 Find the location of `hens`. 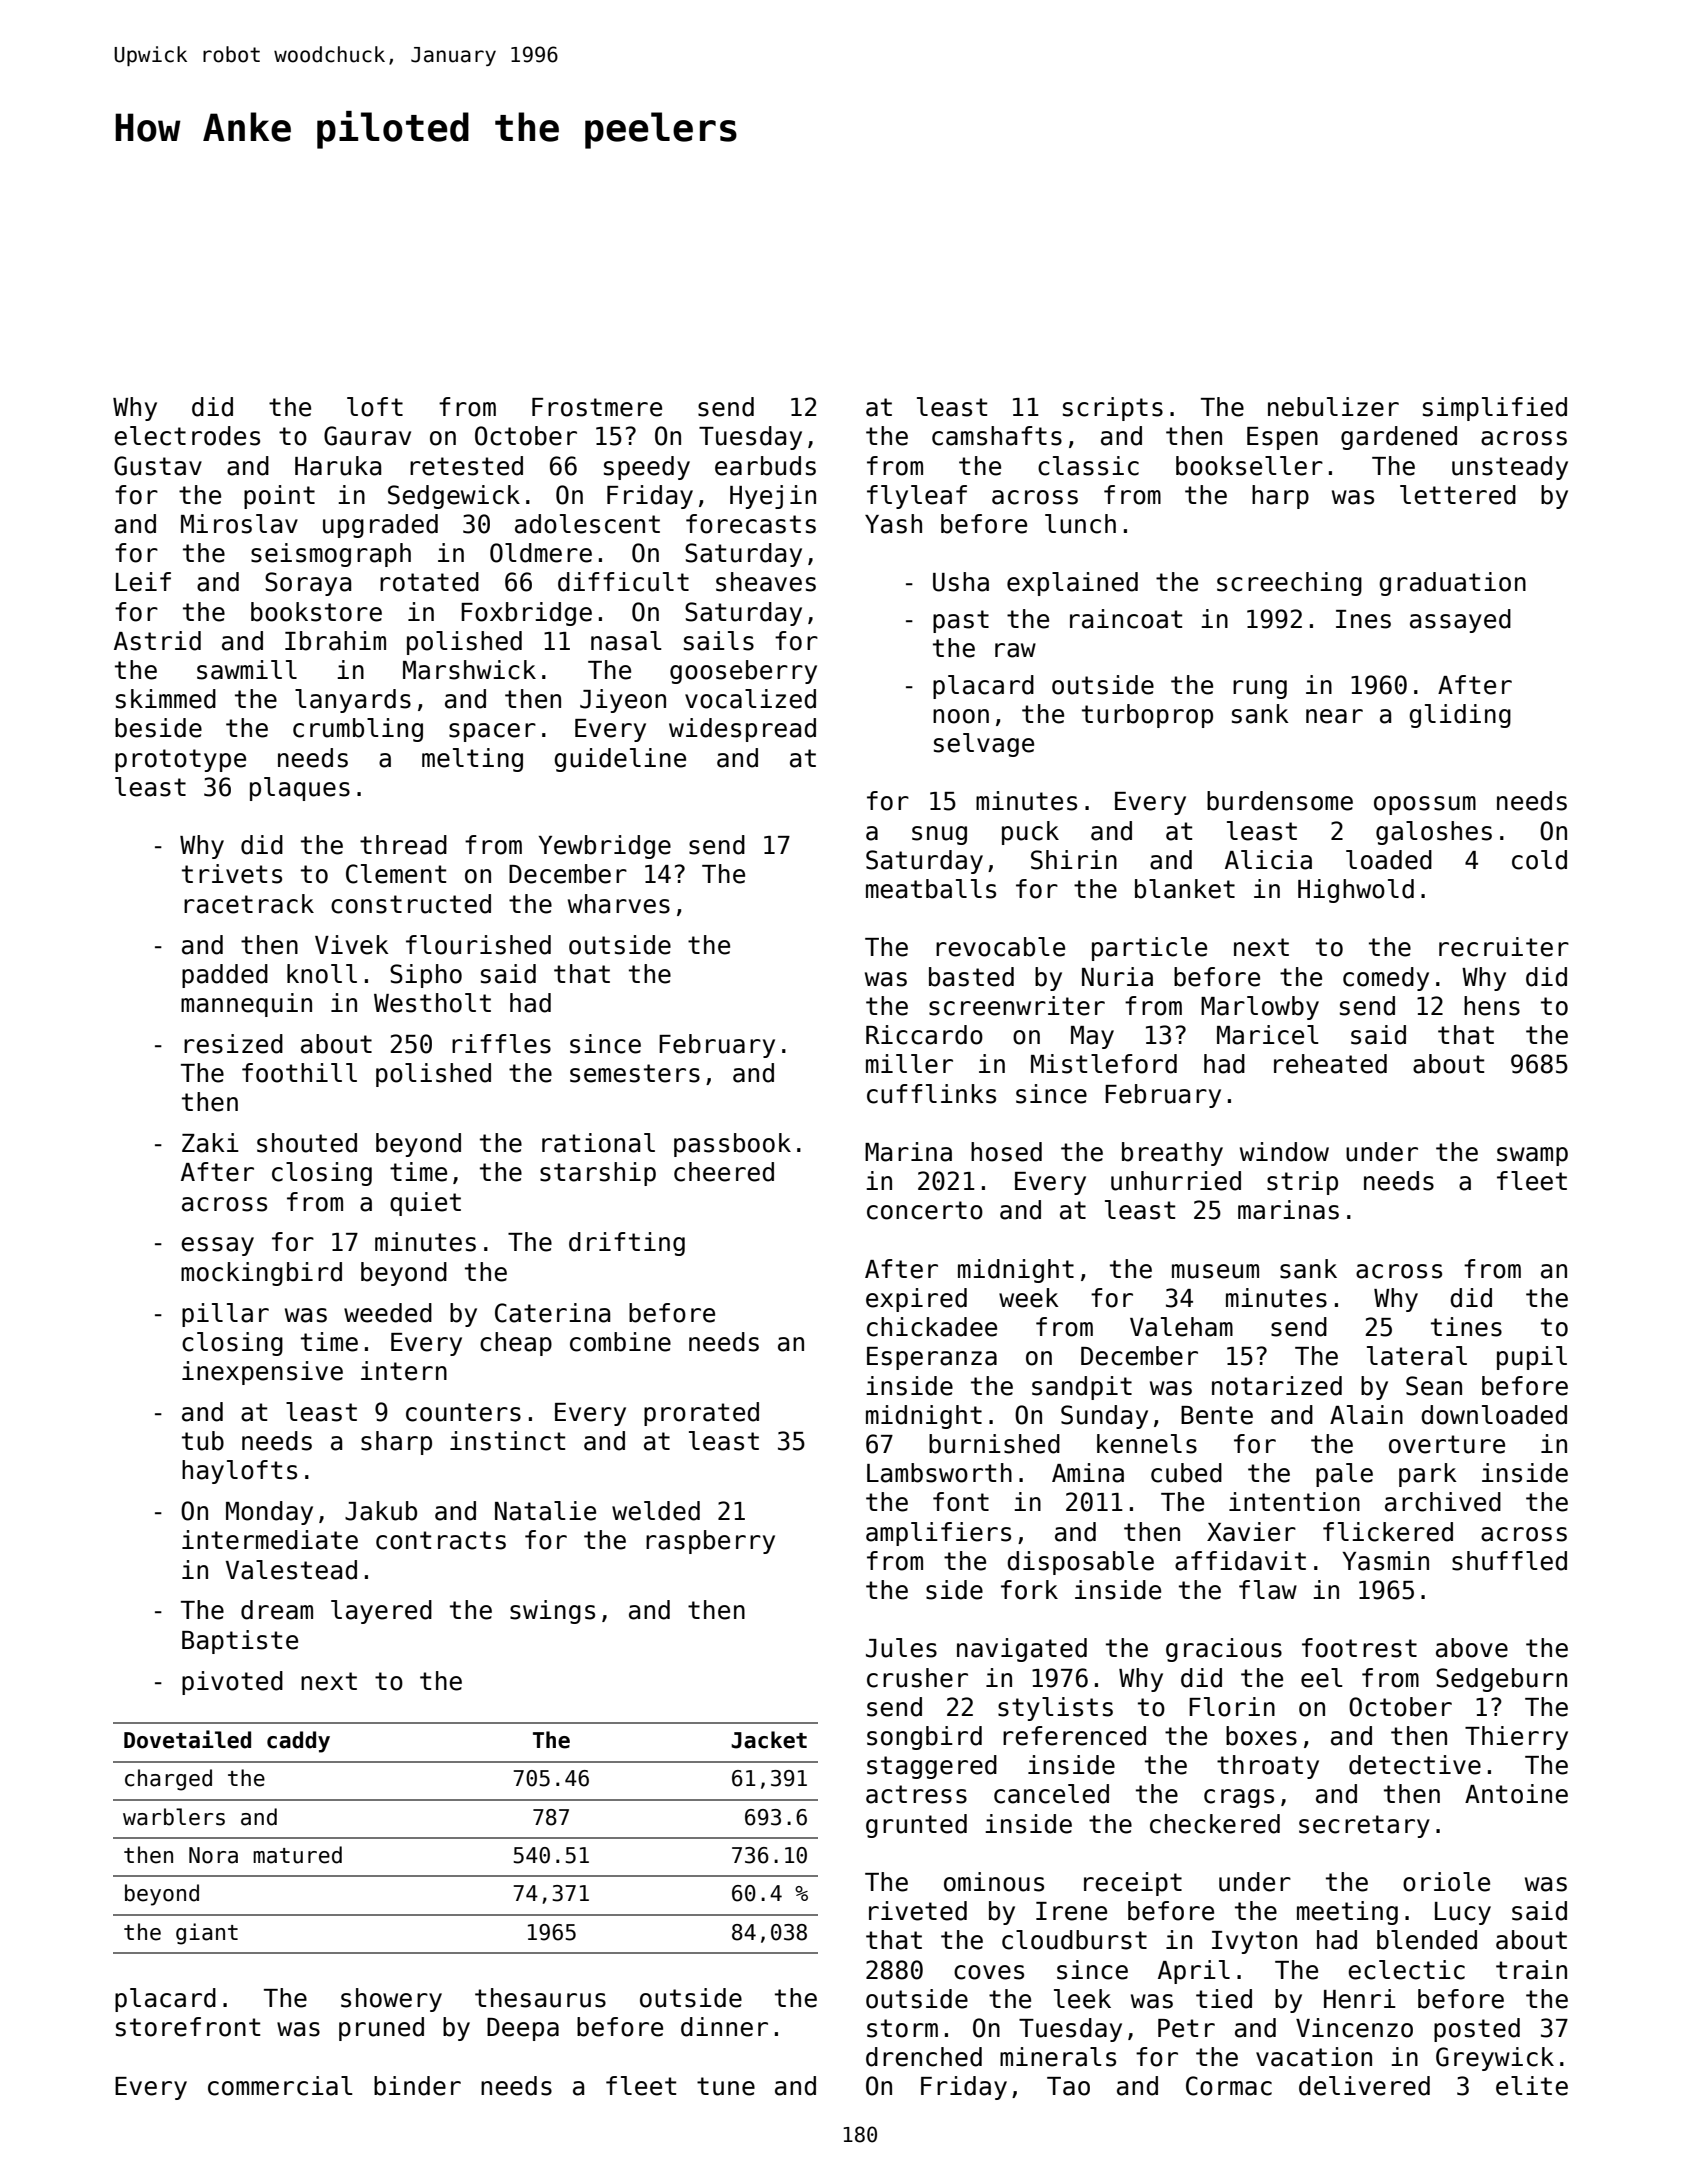

hens is located at coordinates (1492, 1006).
